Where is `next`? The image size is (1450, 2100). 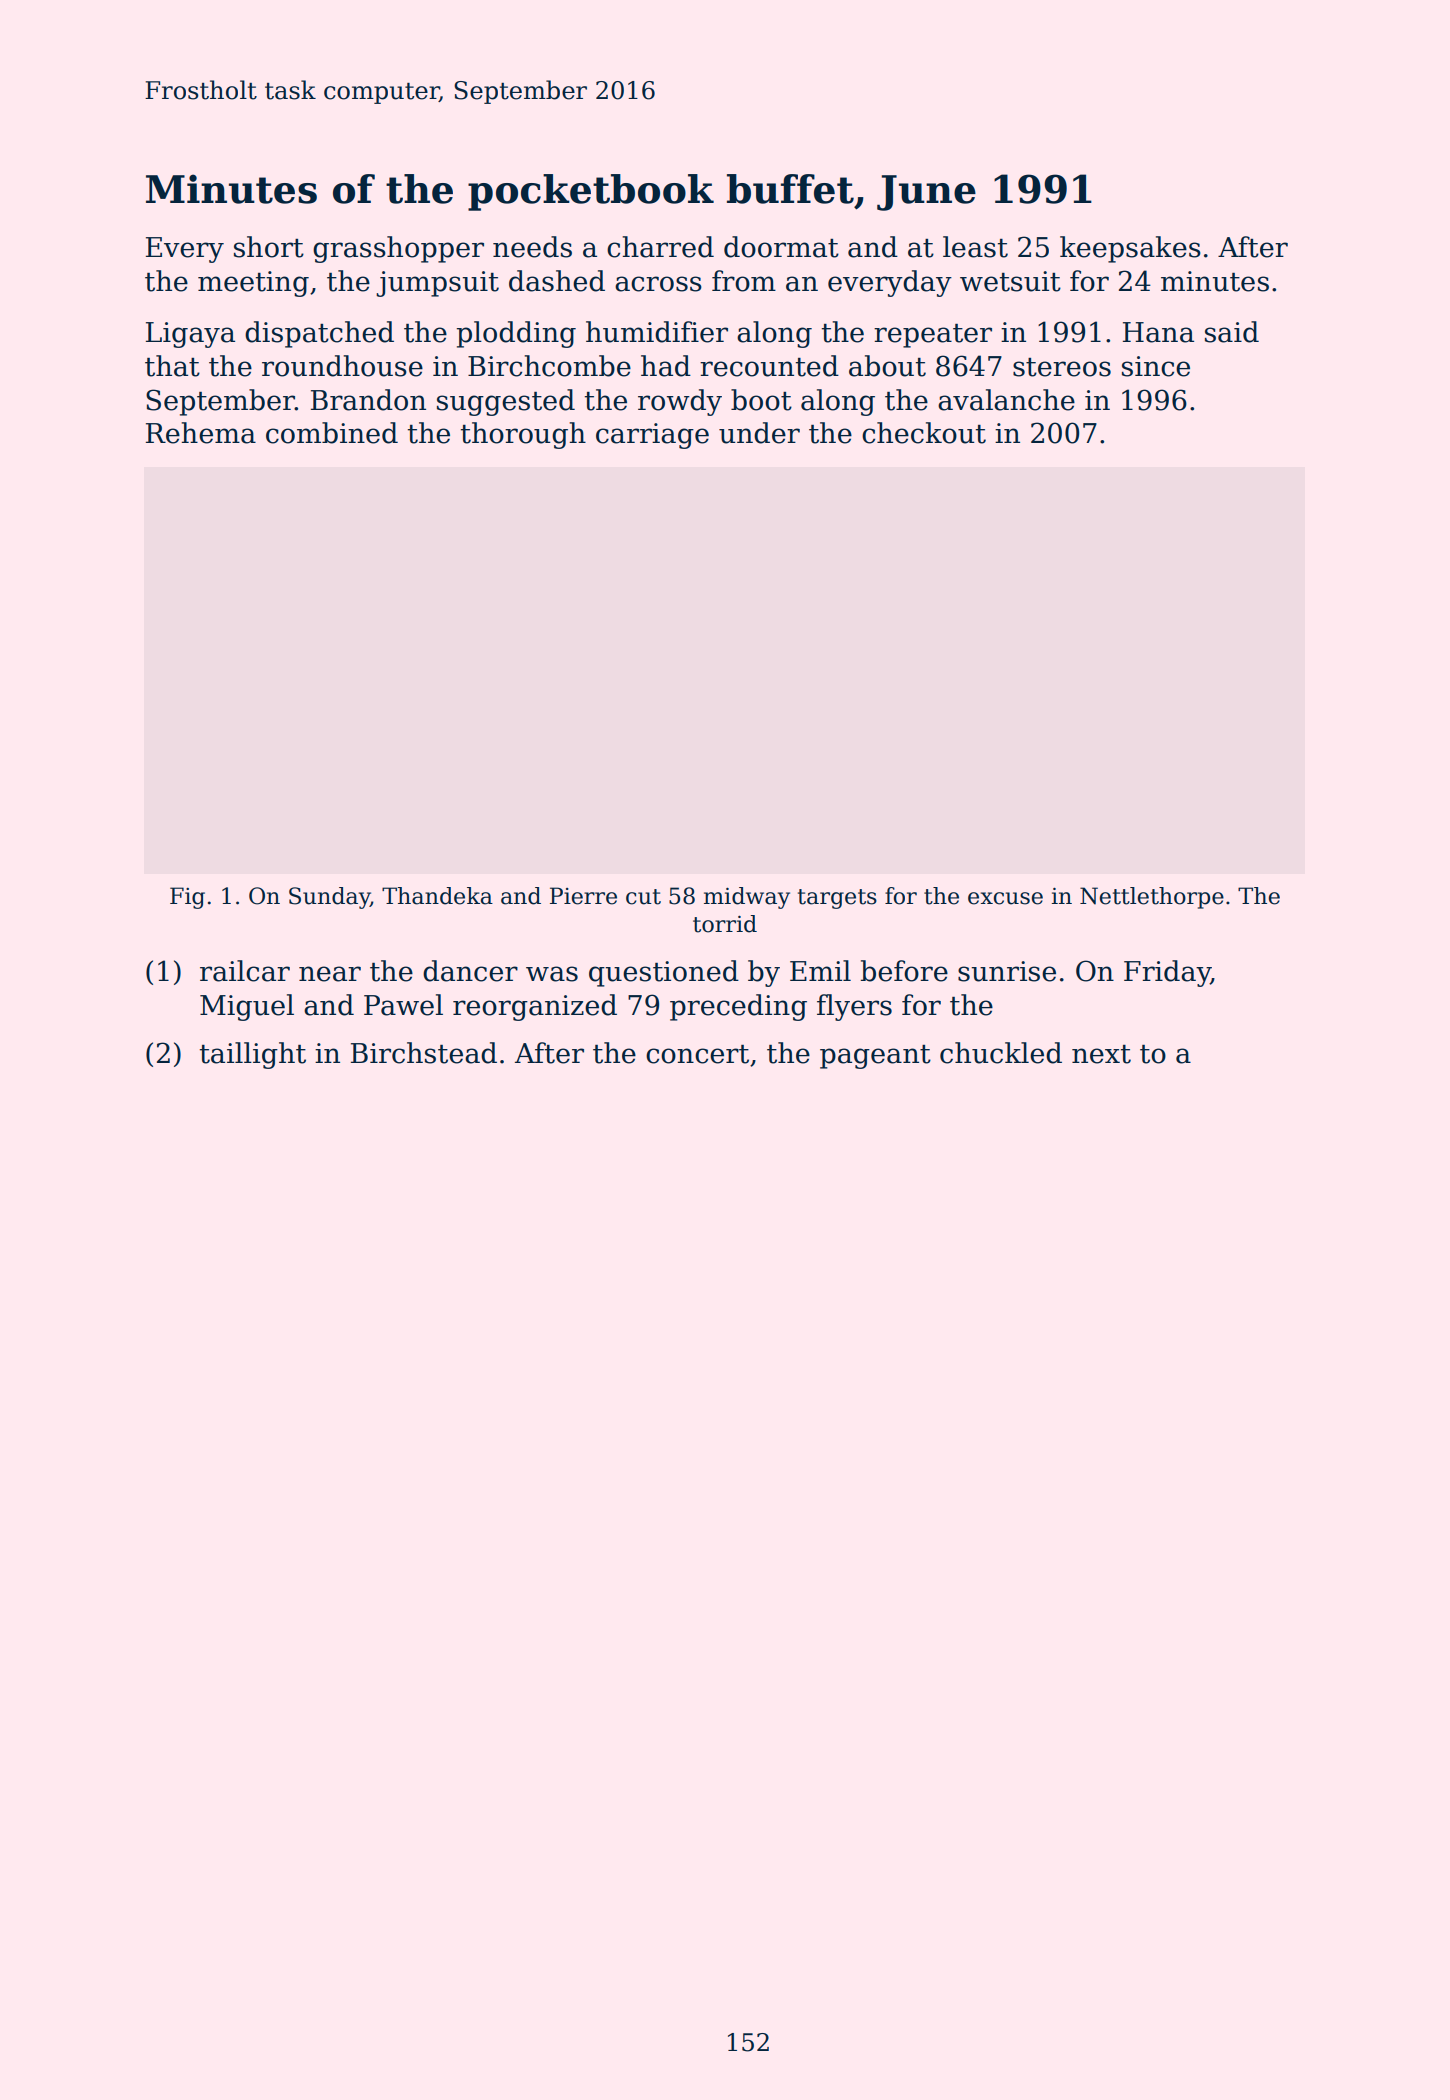 next is located at coordinates (1101, 1054).
